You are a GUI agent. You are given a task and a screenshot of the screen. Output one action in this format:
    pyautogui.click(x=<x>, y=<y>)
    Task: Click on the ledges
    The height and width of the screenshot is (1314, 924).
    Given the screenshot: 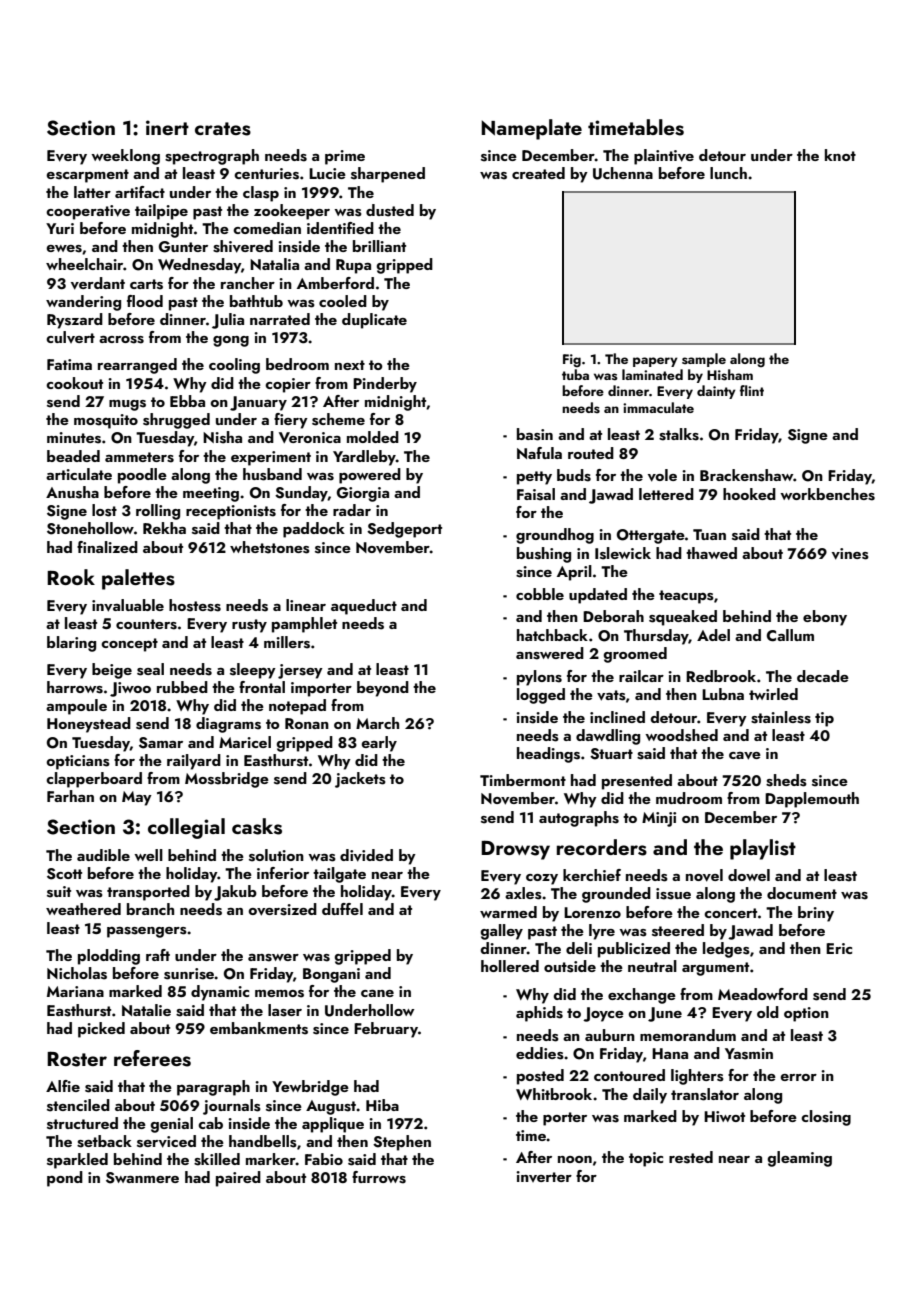 What is the action you would take?
    pyautogui.click(x=726, y=950)
